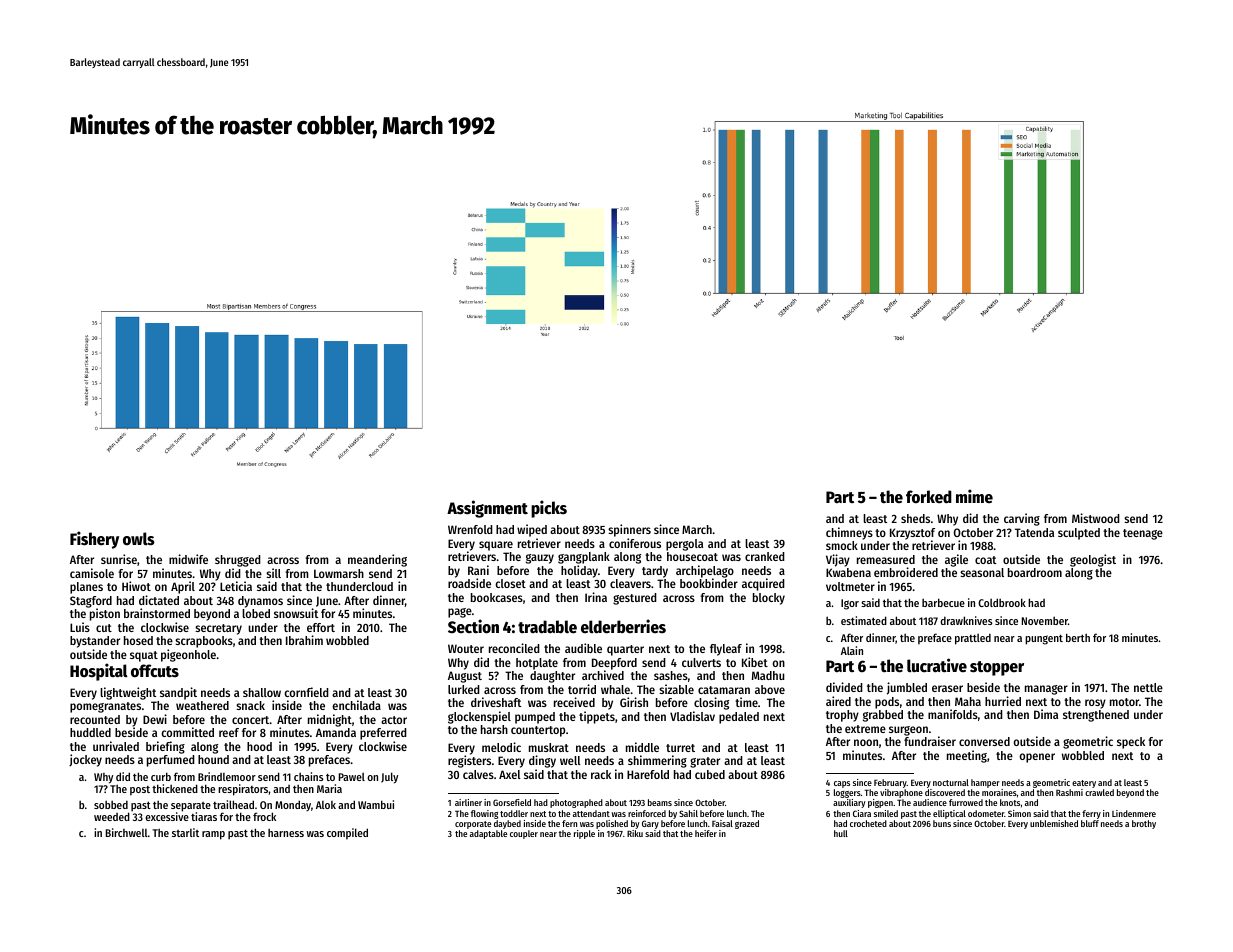  What do you see at coordinates (844, 687) in the image?
I see `divided` at bounding box center [844, 687].
